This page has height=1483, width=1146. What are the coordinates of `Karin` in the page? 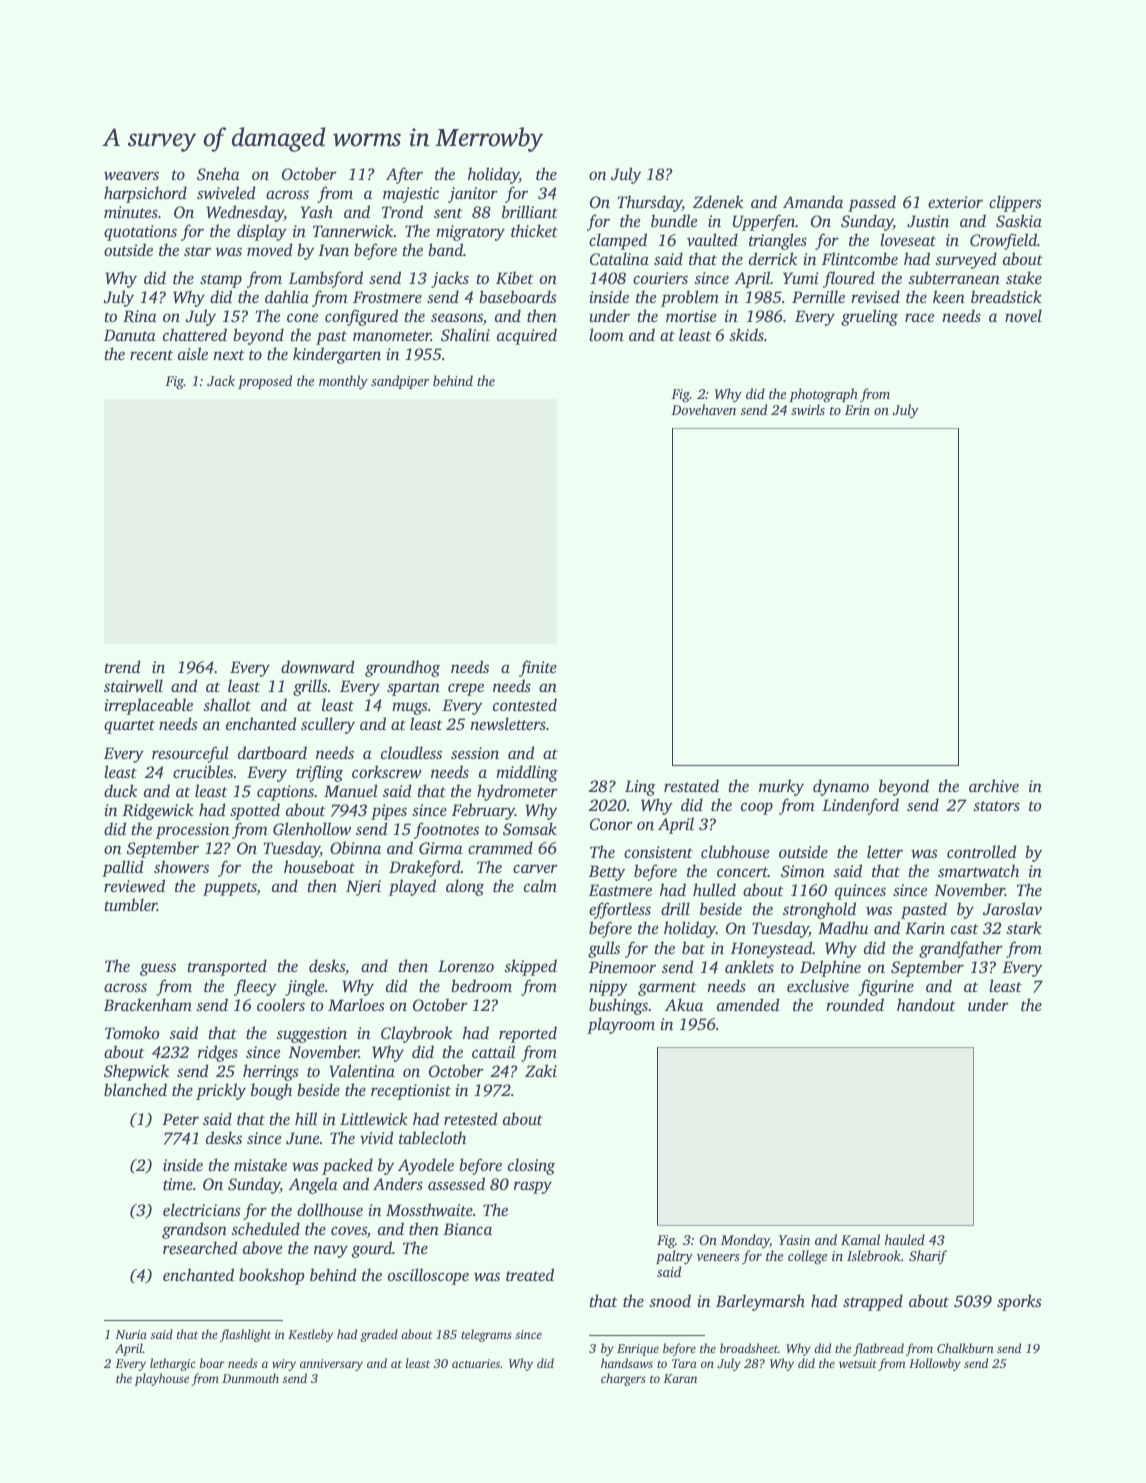 It's located at (925, 928).
